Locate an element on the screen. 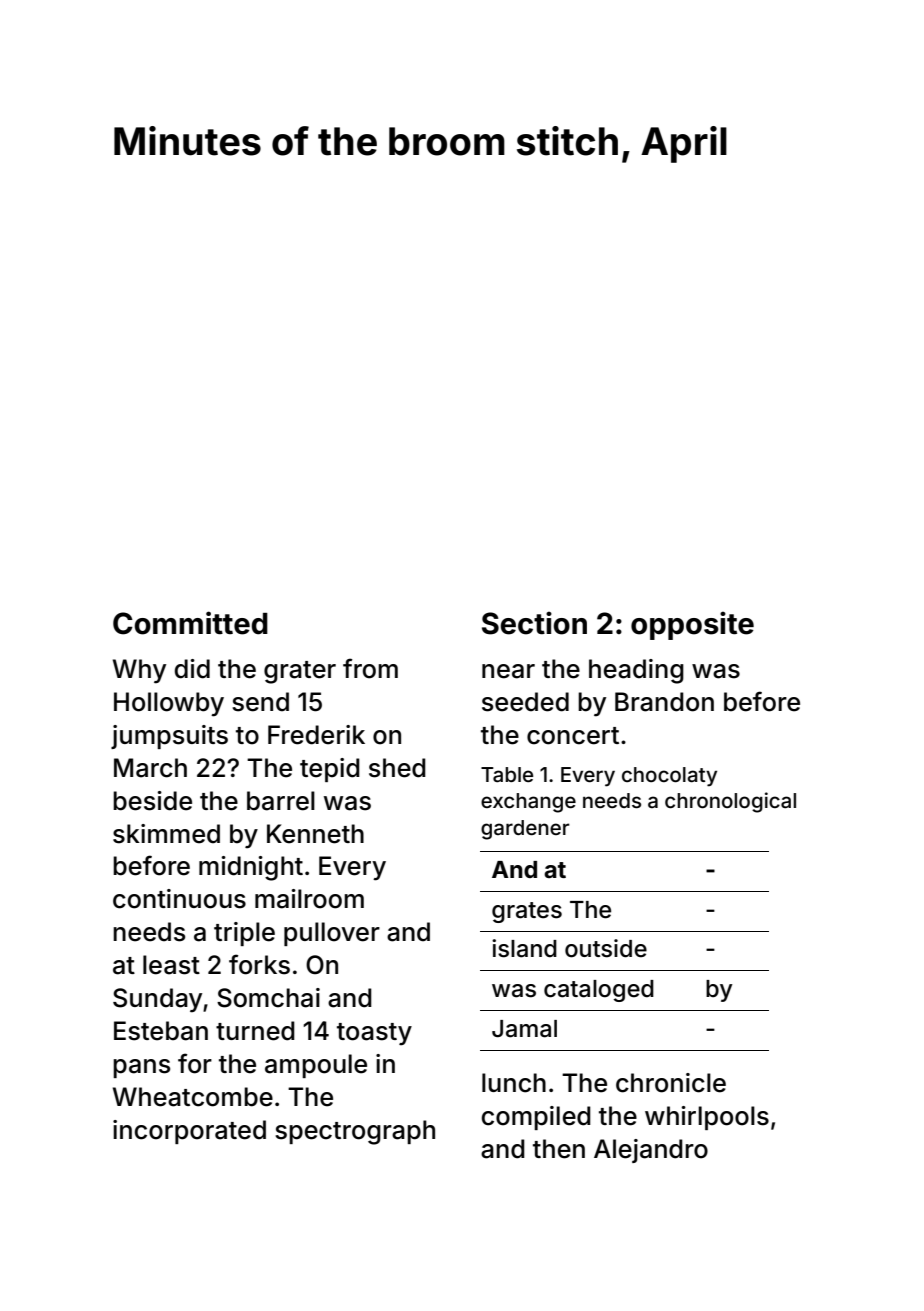  pullover is located at coordinates (332, 934).
